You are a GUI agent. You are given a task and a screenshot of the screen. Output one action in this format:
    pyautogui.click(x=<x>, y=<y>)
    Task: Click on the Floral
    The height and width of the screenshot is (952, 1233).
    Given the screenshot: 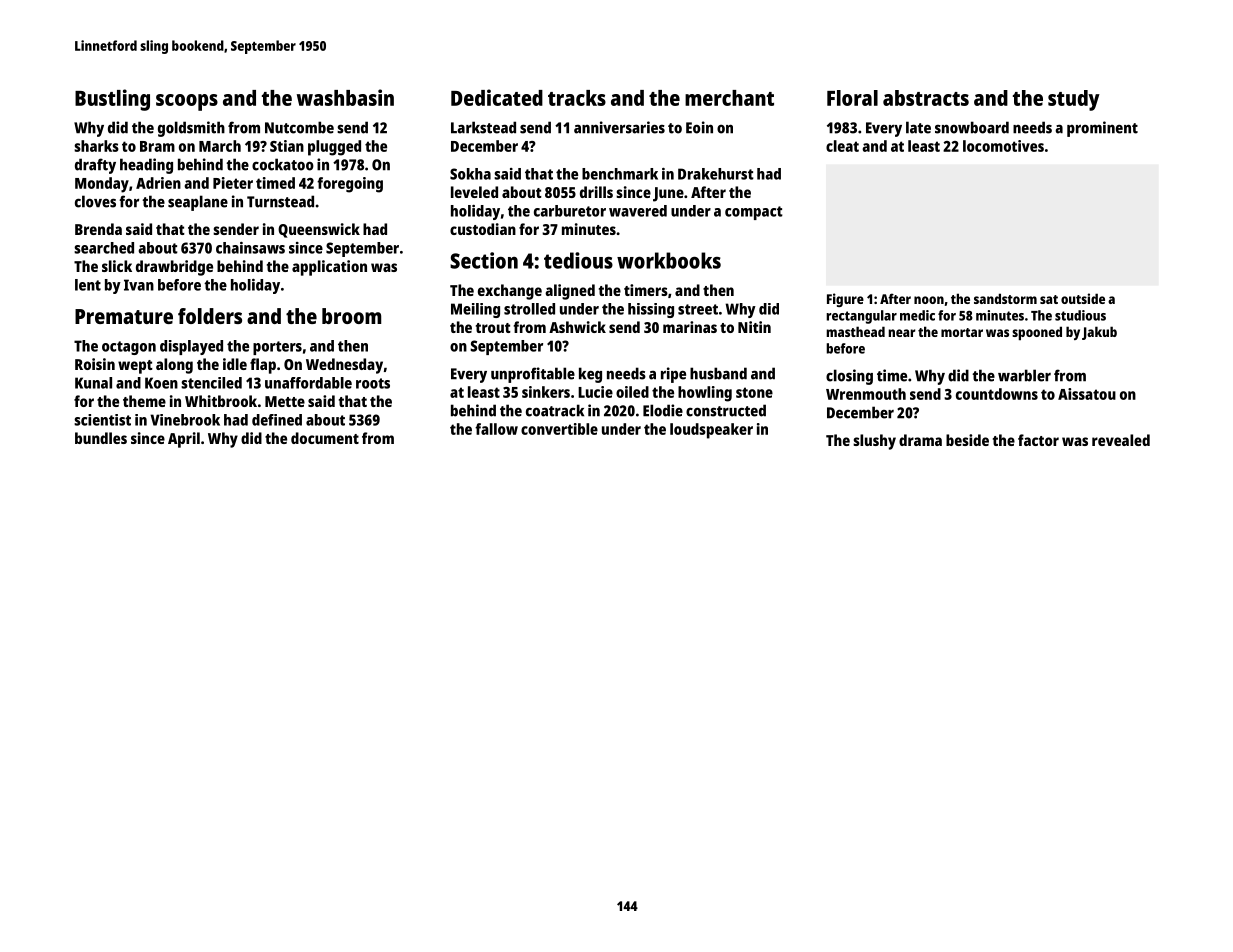 What is the action you would take?
    pyautogui.click(x=852, y=98)
